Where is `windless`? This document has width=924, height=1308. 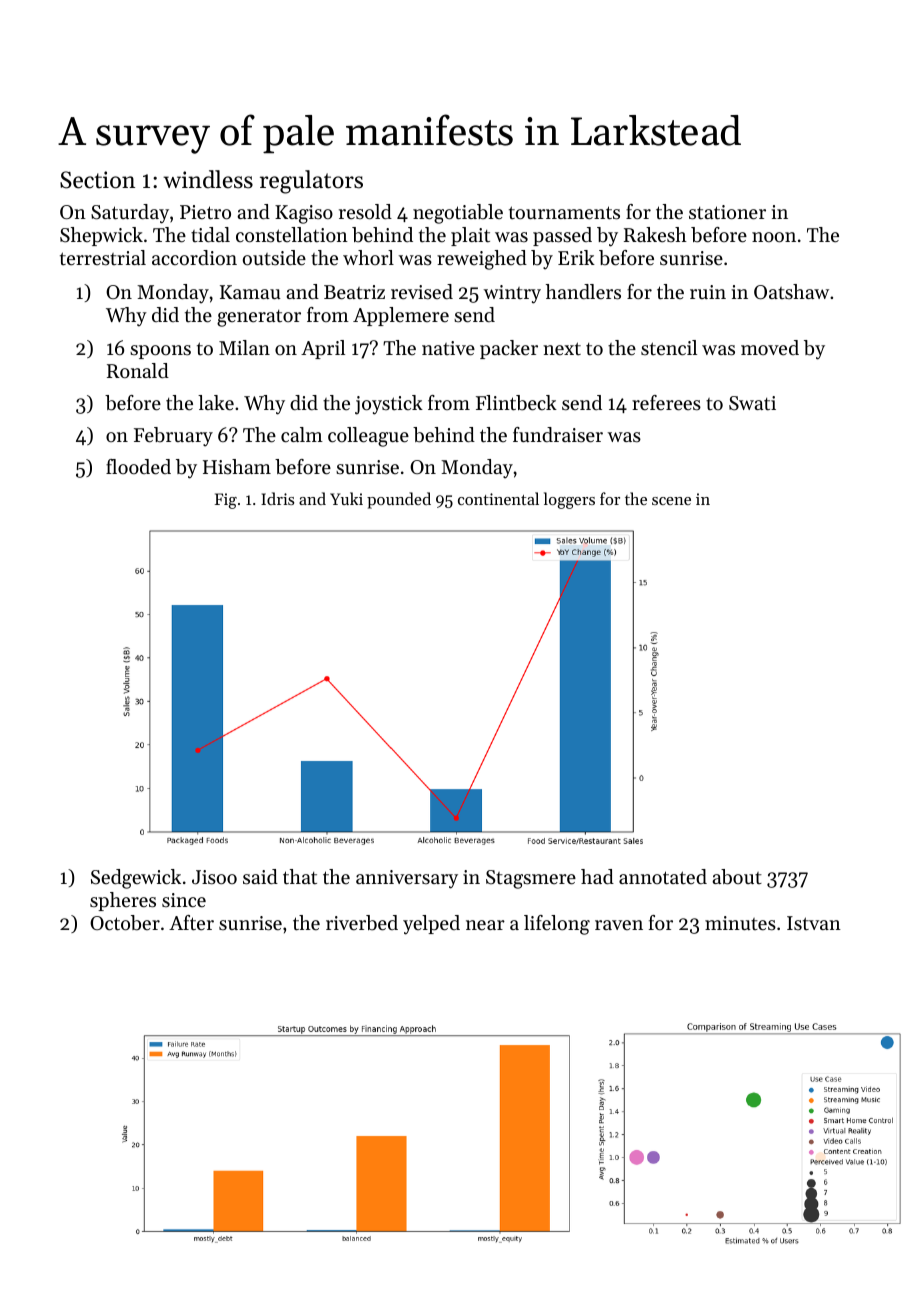
windless is located at coordinates (208, 179).
